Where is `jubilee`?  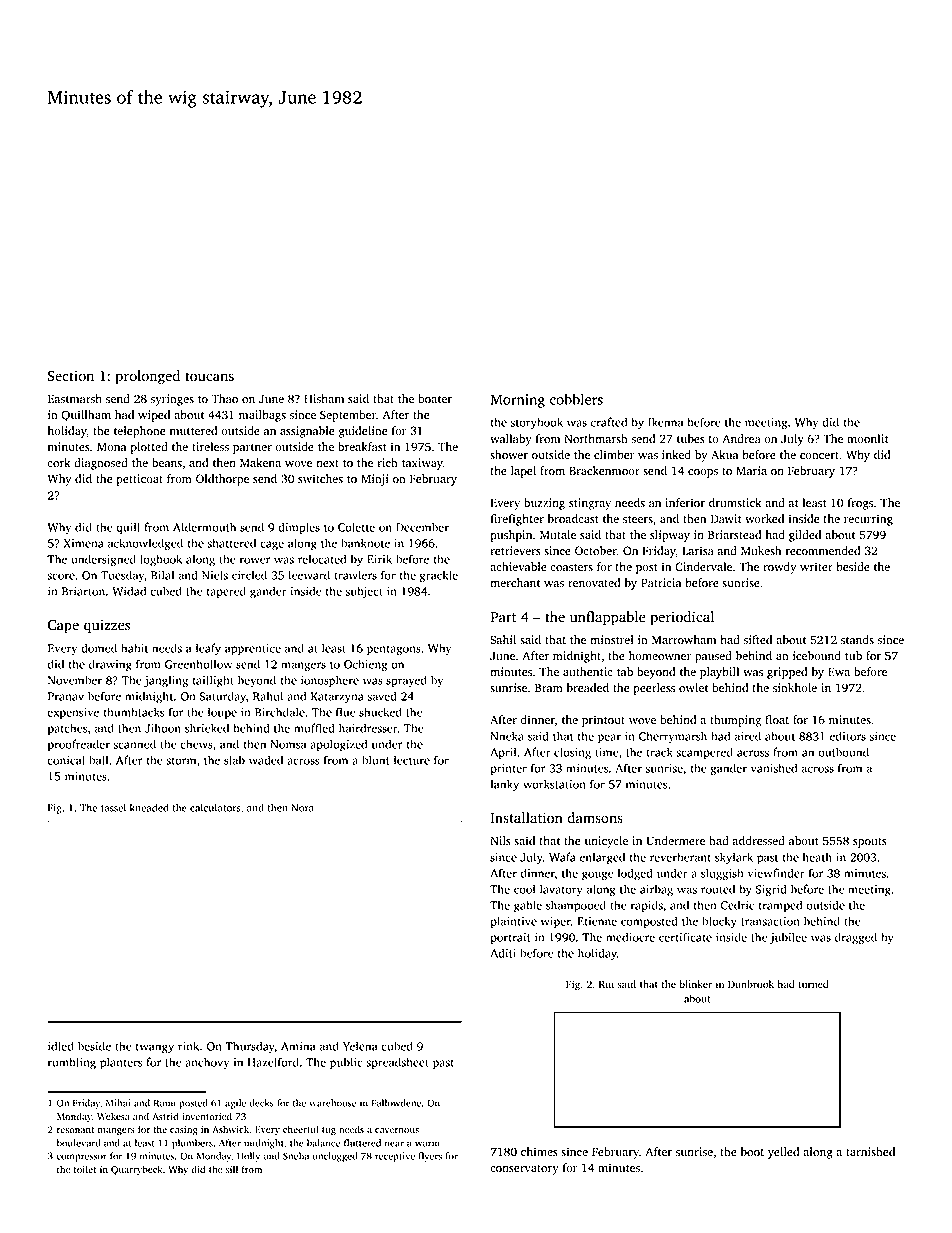
jubilee is located at coordinates (788, 938).
